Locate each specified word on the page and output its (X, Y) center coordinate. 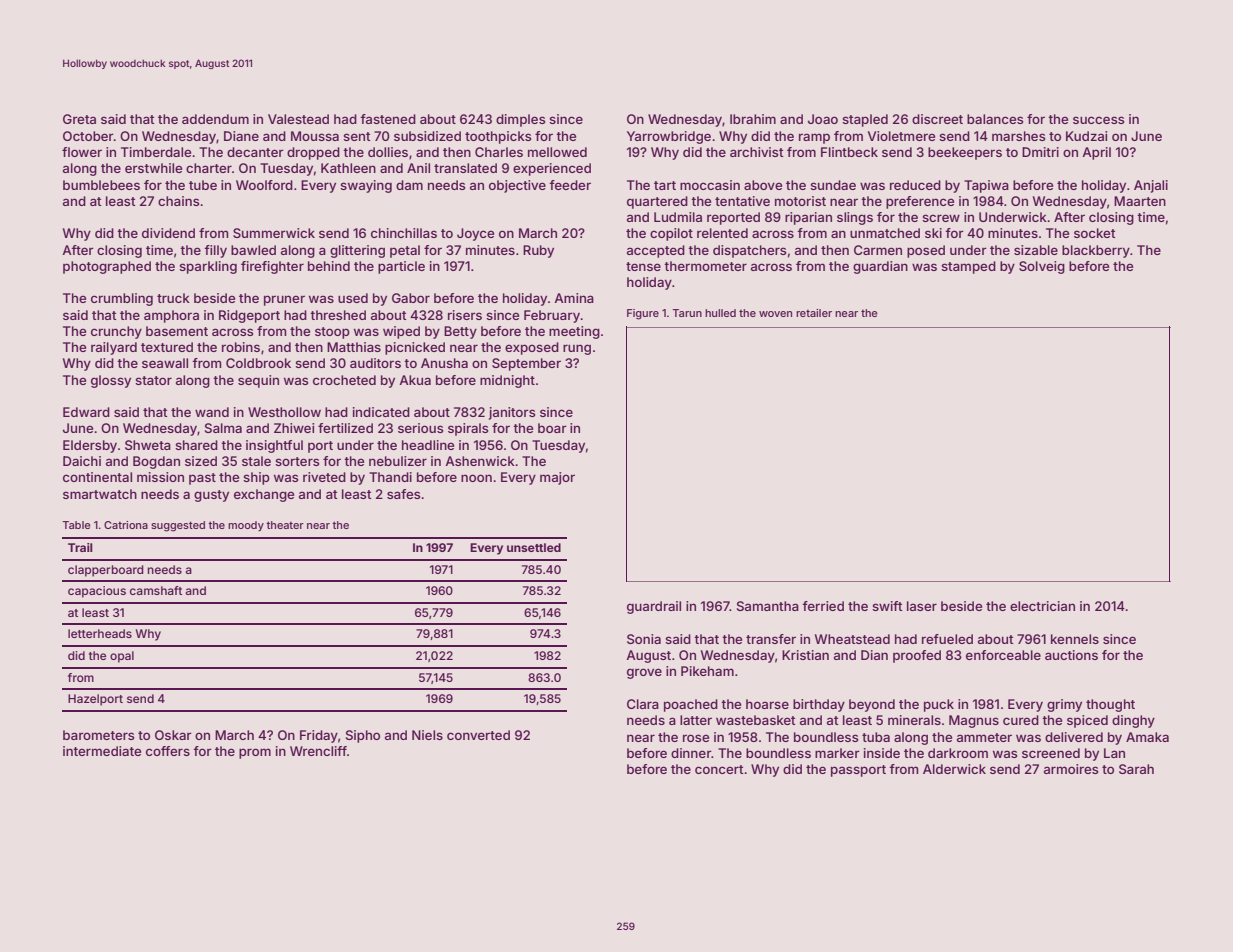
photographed (107, 267)
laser (922, 606)
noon (476, 478)
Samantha (768, 606)
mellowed (557, 152)
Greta (79, 119)
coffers (168, 751)
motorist (800, 201)
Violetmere (901, 136)
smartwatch (100, 494)
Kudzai (1086, 136)
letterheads (100, 633)
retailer (814, 313)
